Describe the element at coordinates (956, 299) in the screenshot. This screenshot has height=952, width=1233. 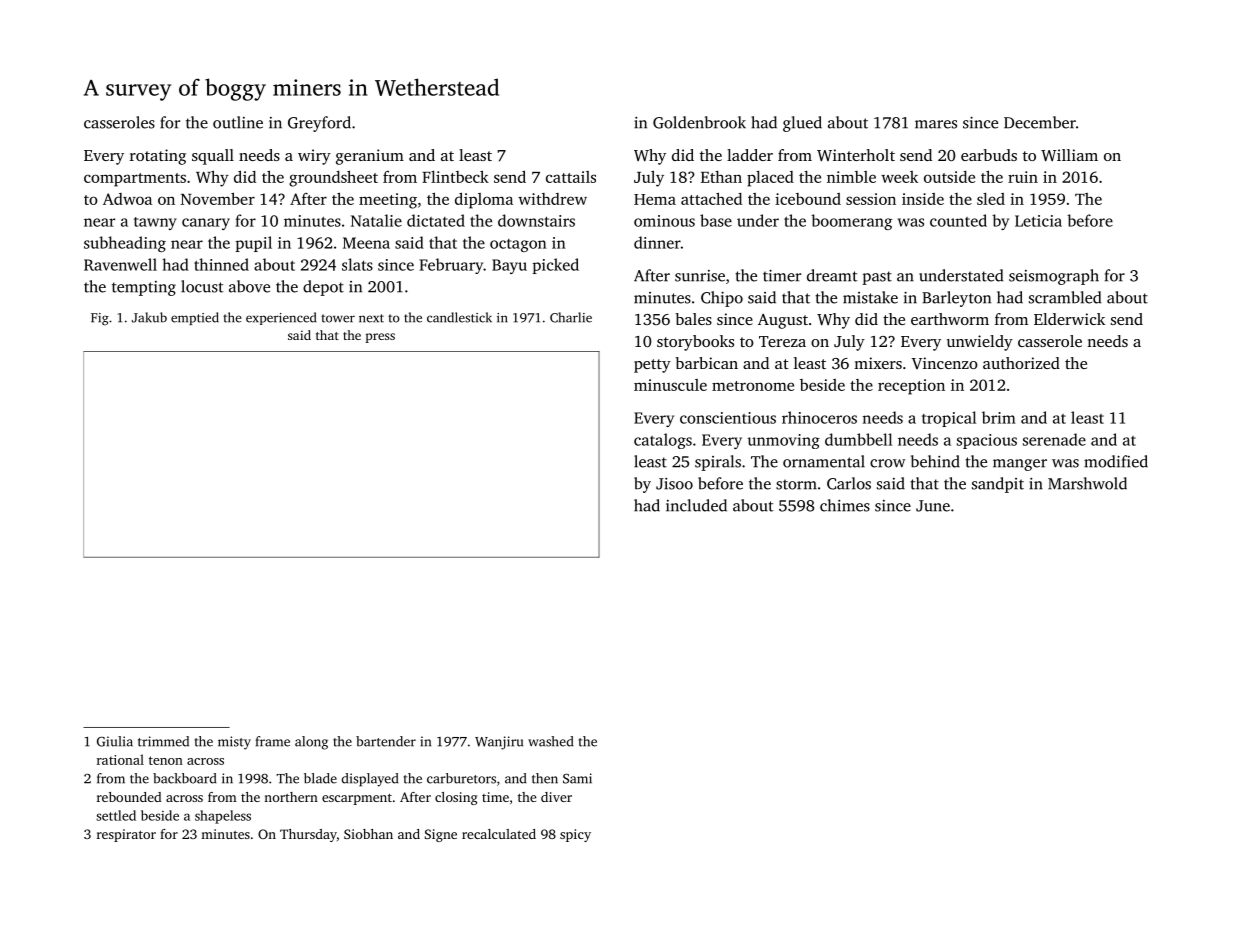
I see `Barleyton` at that location.
